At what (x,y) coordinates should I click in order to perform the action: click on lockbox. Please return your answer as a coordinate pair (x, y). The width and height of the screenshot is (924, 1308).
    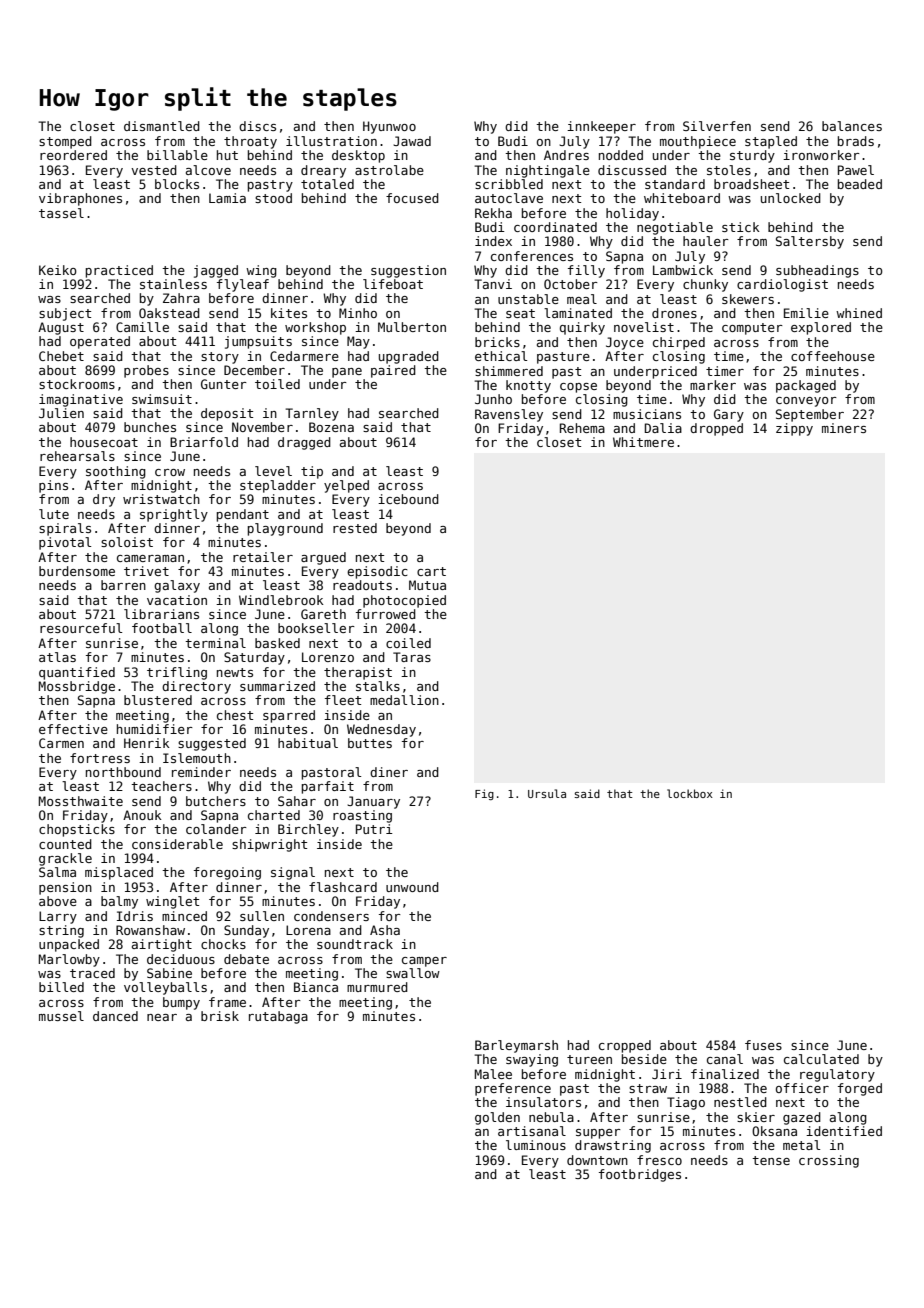
    Looking at the image, I should click on (690, 793).
